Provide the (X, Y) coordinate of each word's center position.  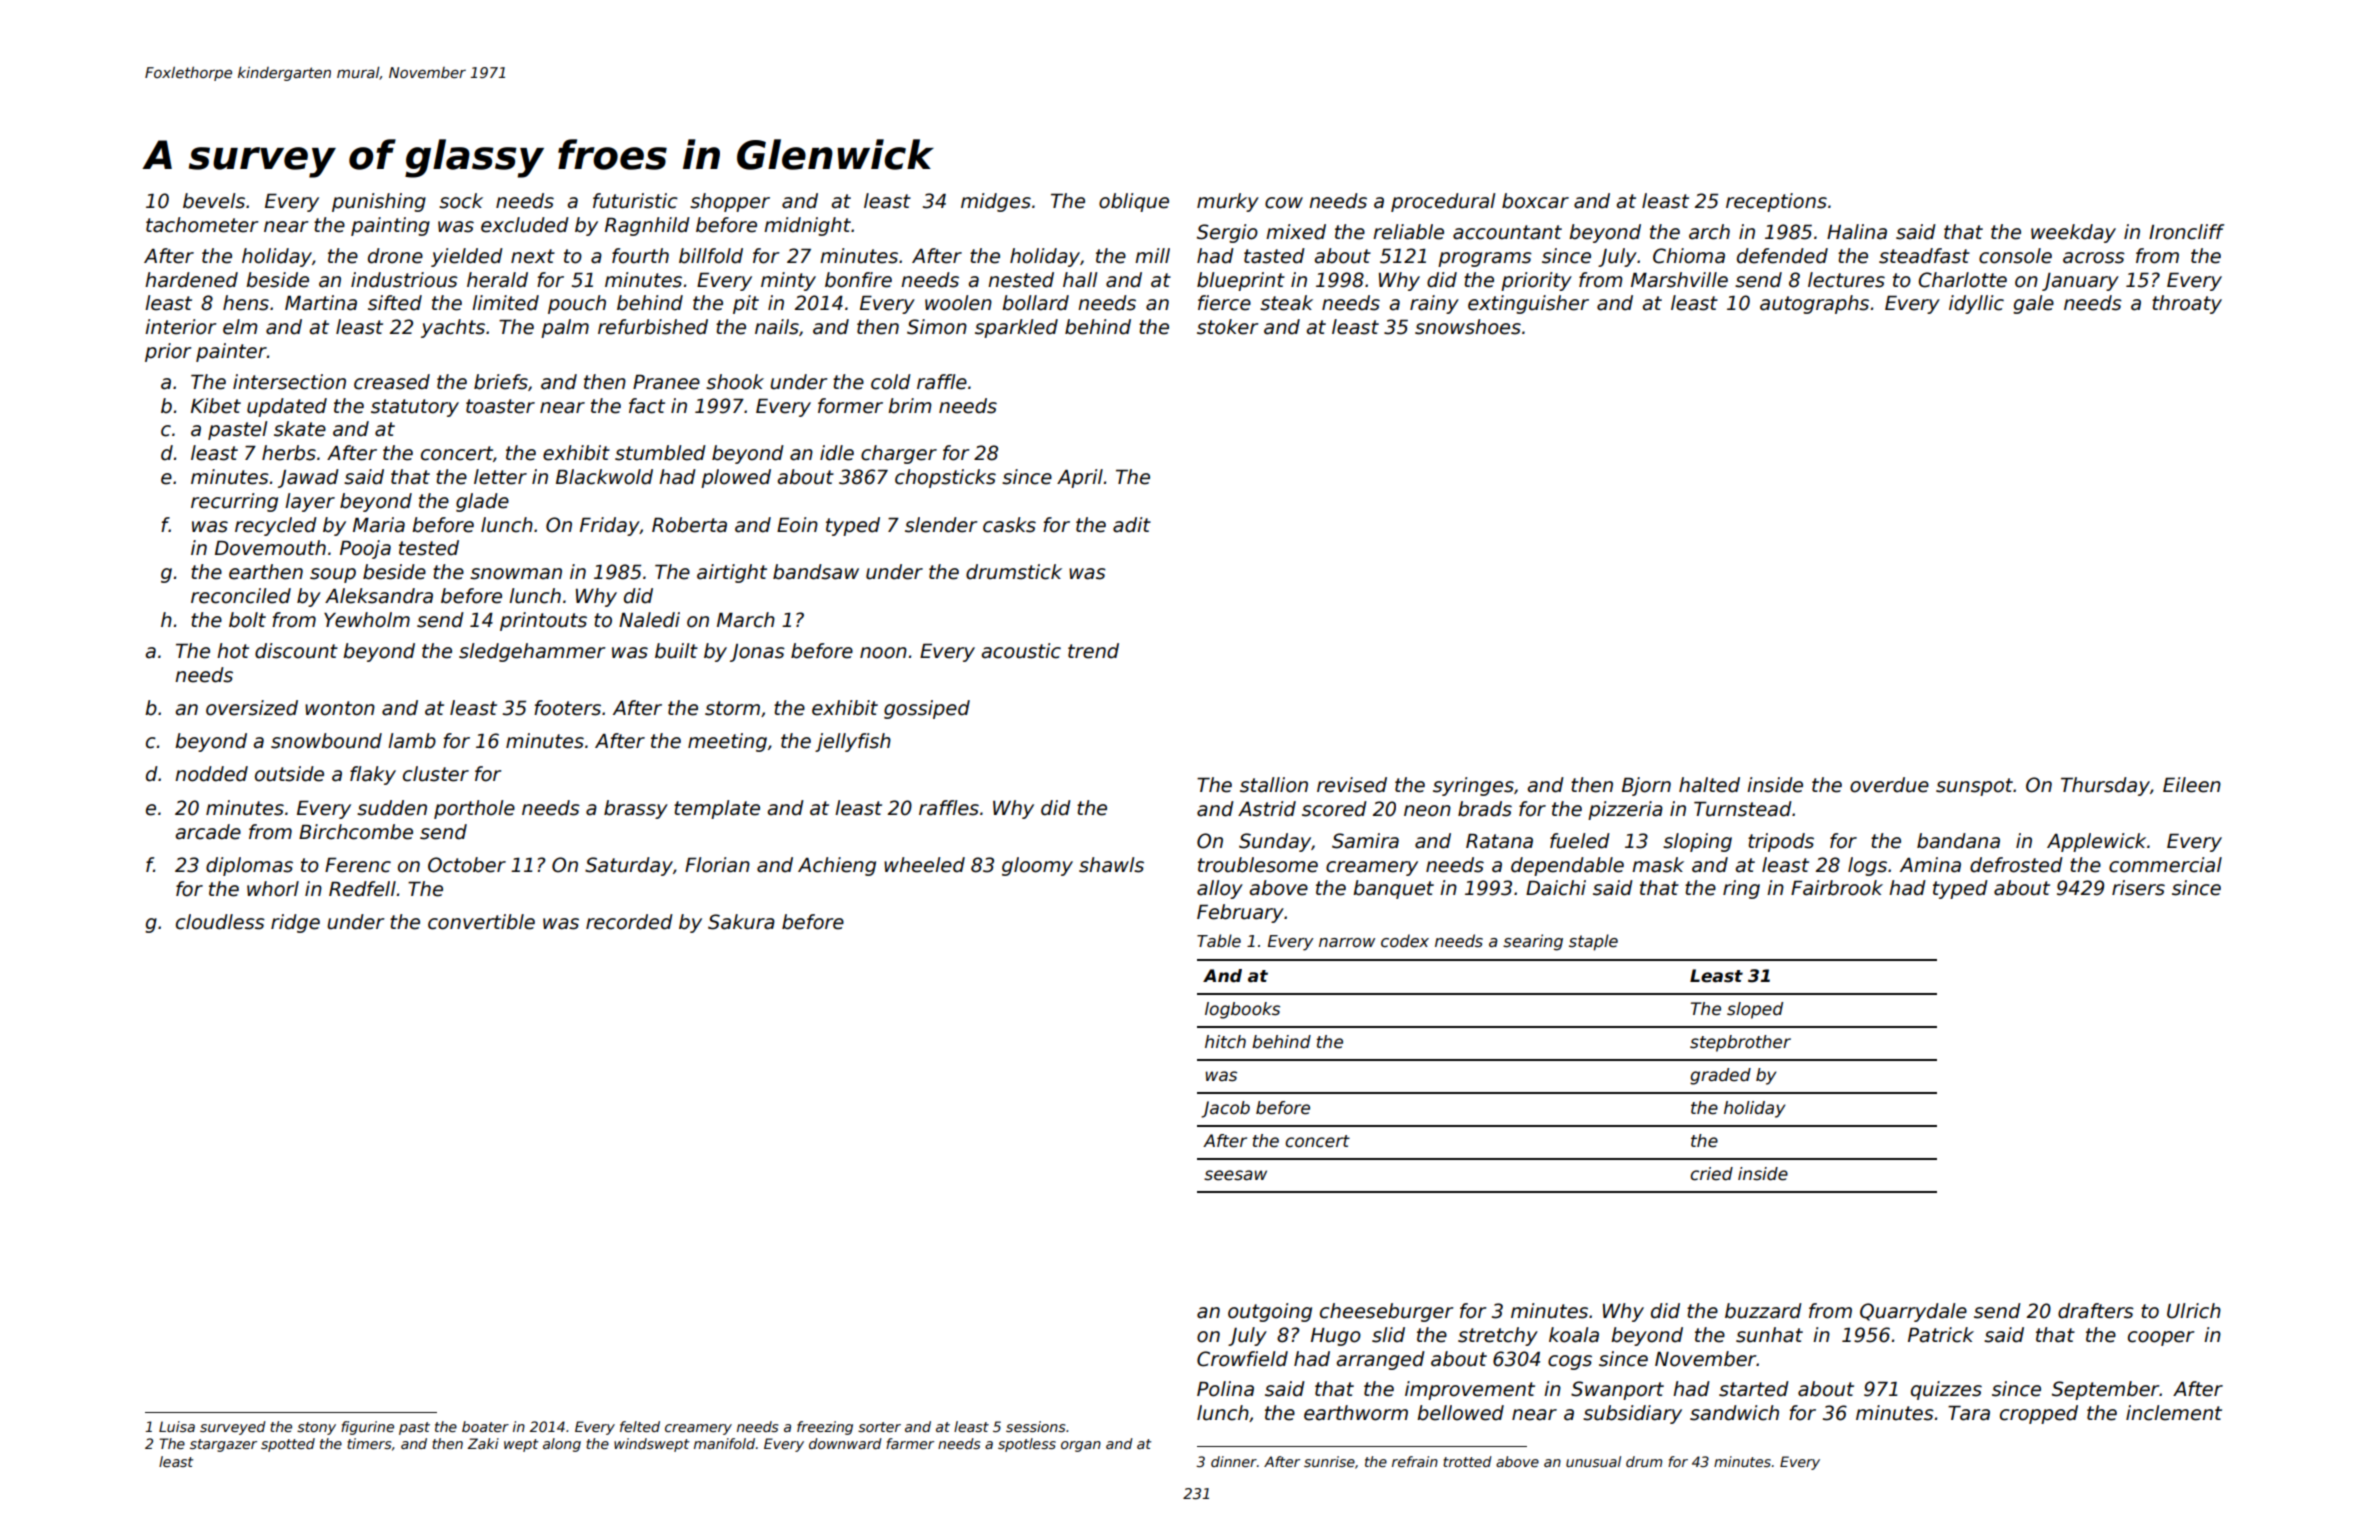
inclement (2174, 1413)
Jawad (308, 478)
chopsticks (945, 478)
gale (2033, 304)
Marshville (1679, 280)
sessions (1035, 1426)
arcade (208, 832)
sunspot (1974, 787)
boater (485, 1426)
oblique (1134, 202)
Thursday (2105, 786)
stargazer (223, 1445)
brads (1485, 809)
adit (1132, 525)
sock (461, 201)
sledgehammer (532, 652)
